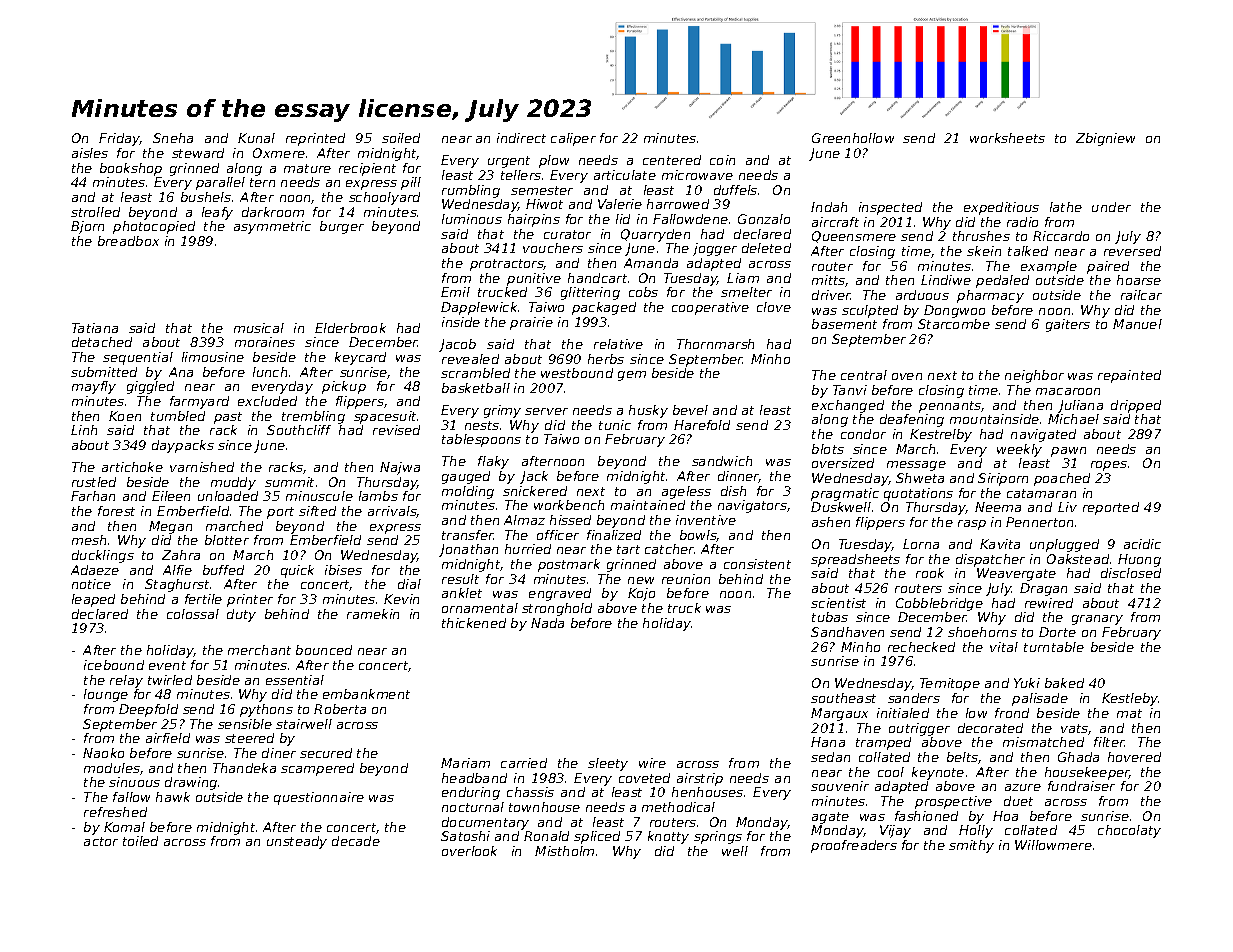 This screenshot has width=1233, height=952. What do you see at coordinates (469, 851) in the screenshot?
I see `overlook` at bounding box center [469, 851].
